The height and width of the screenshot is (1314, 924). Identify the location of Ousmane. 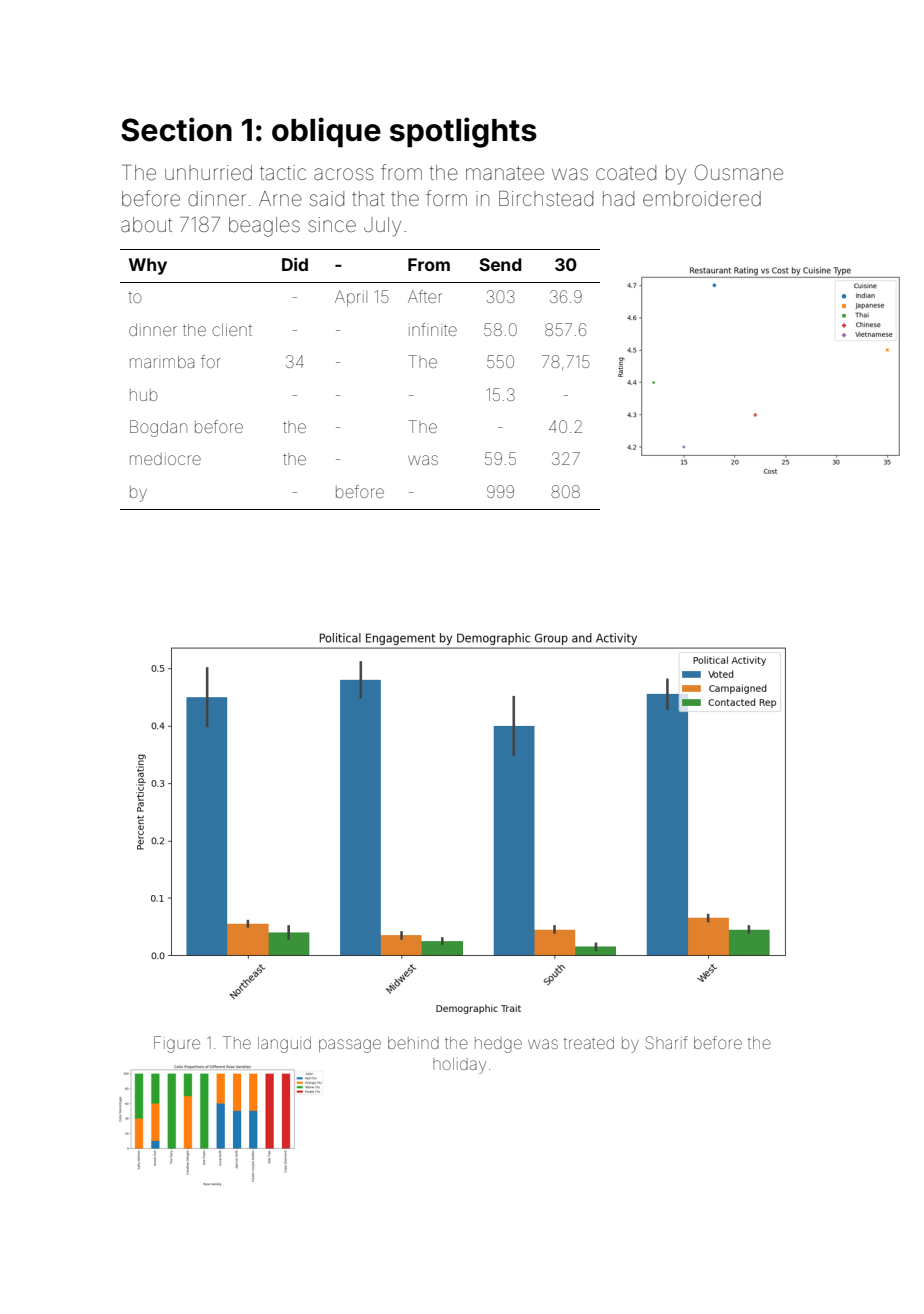
(739, 172).
